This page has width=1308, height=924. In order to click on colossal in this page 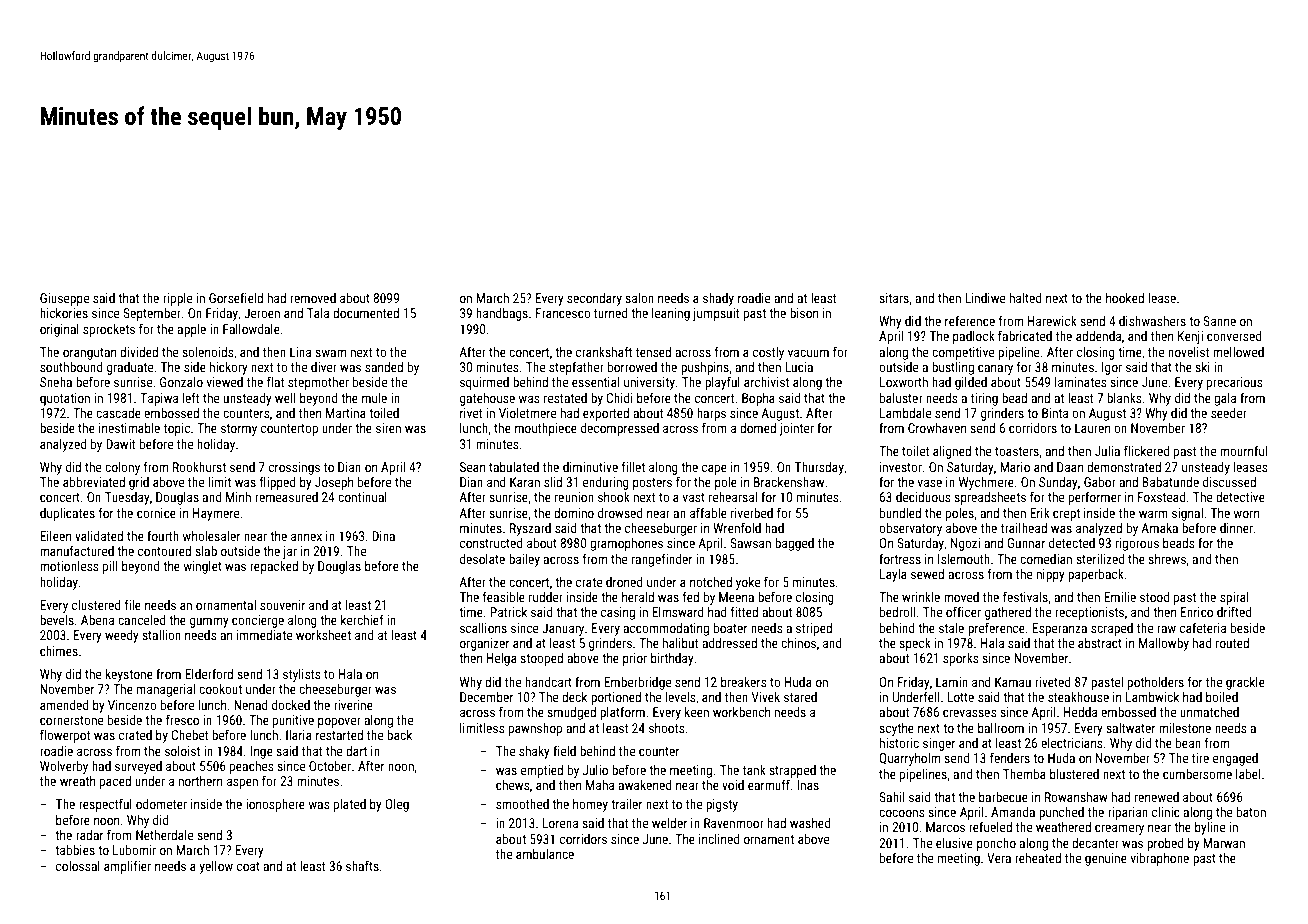, I will do `click(78, 866)`.
